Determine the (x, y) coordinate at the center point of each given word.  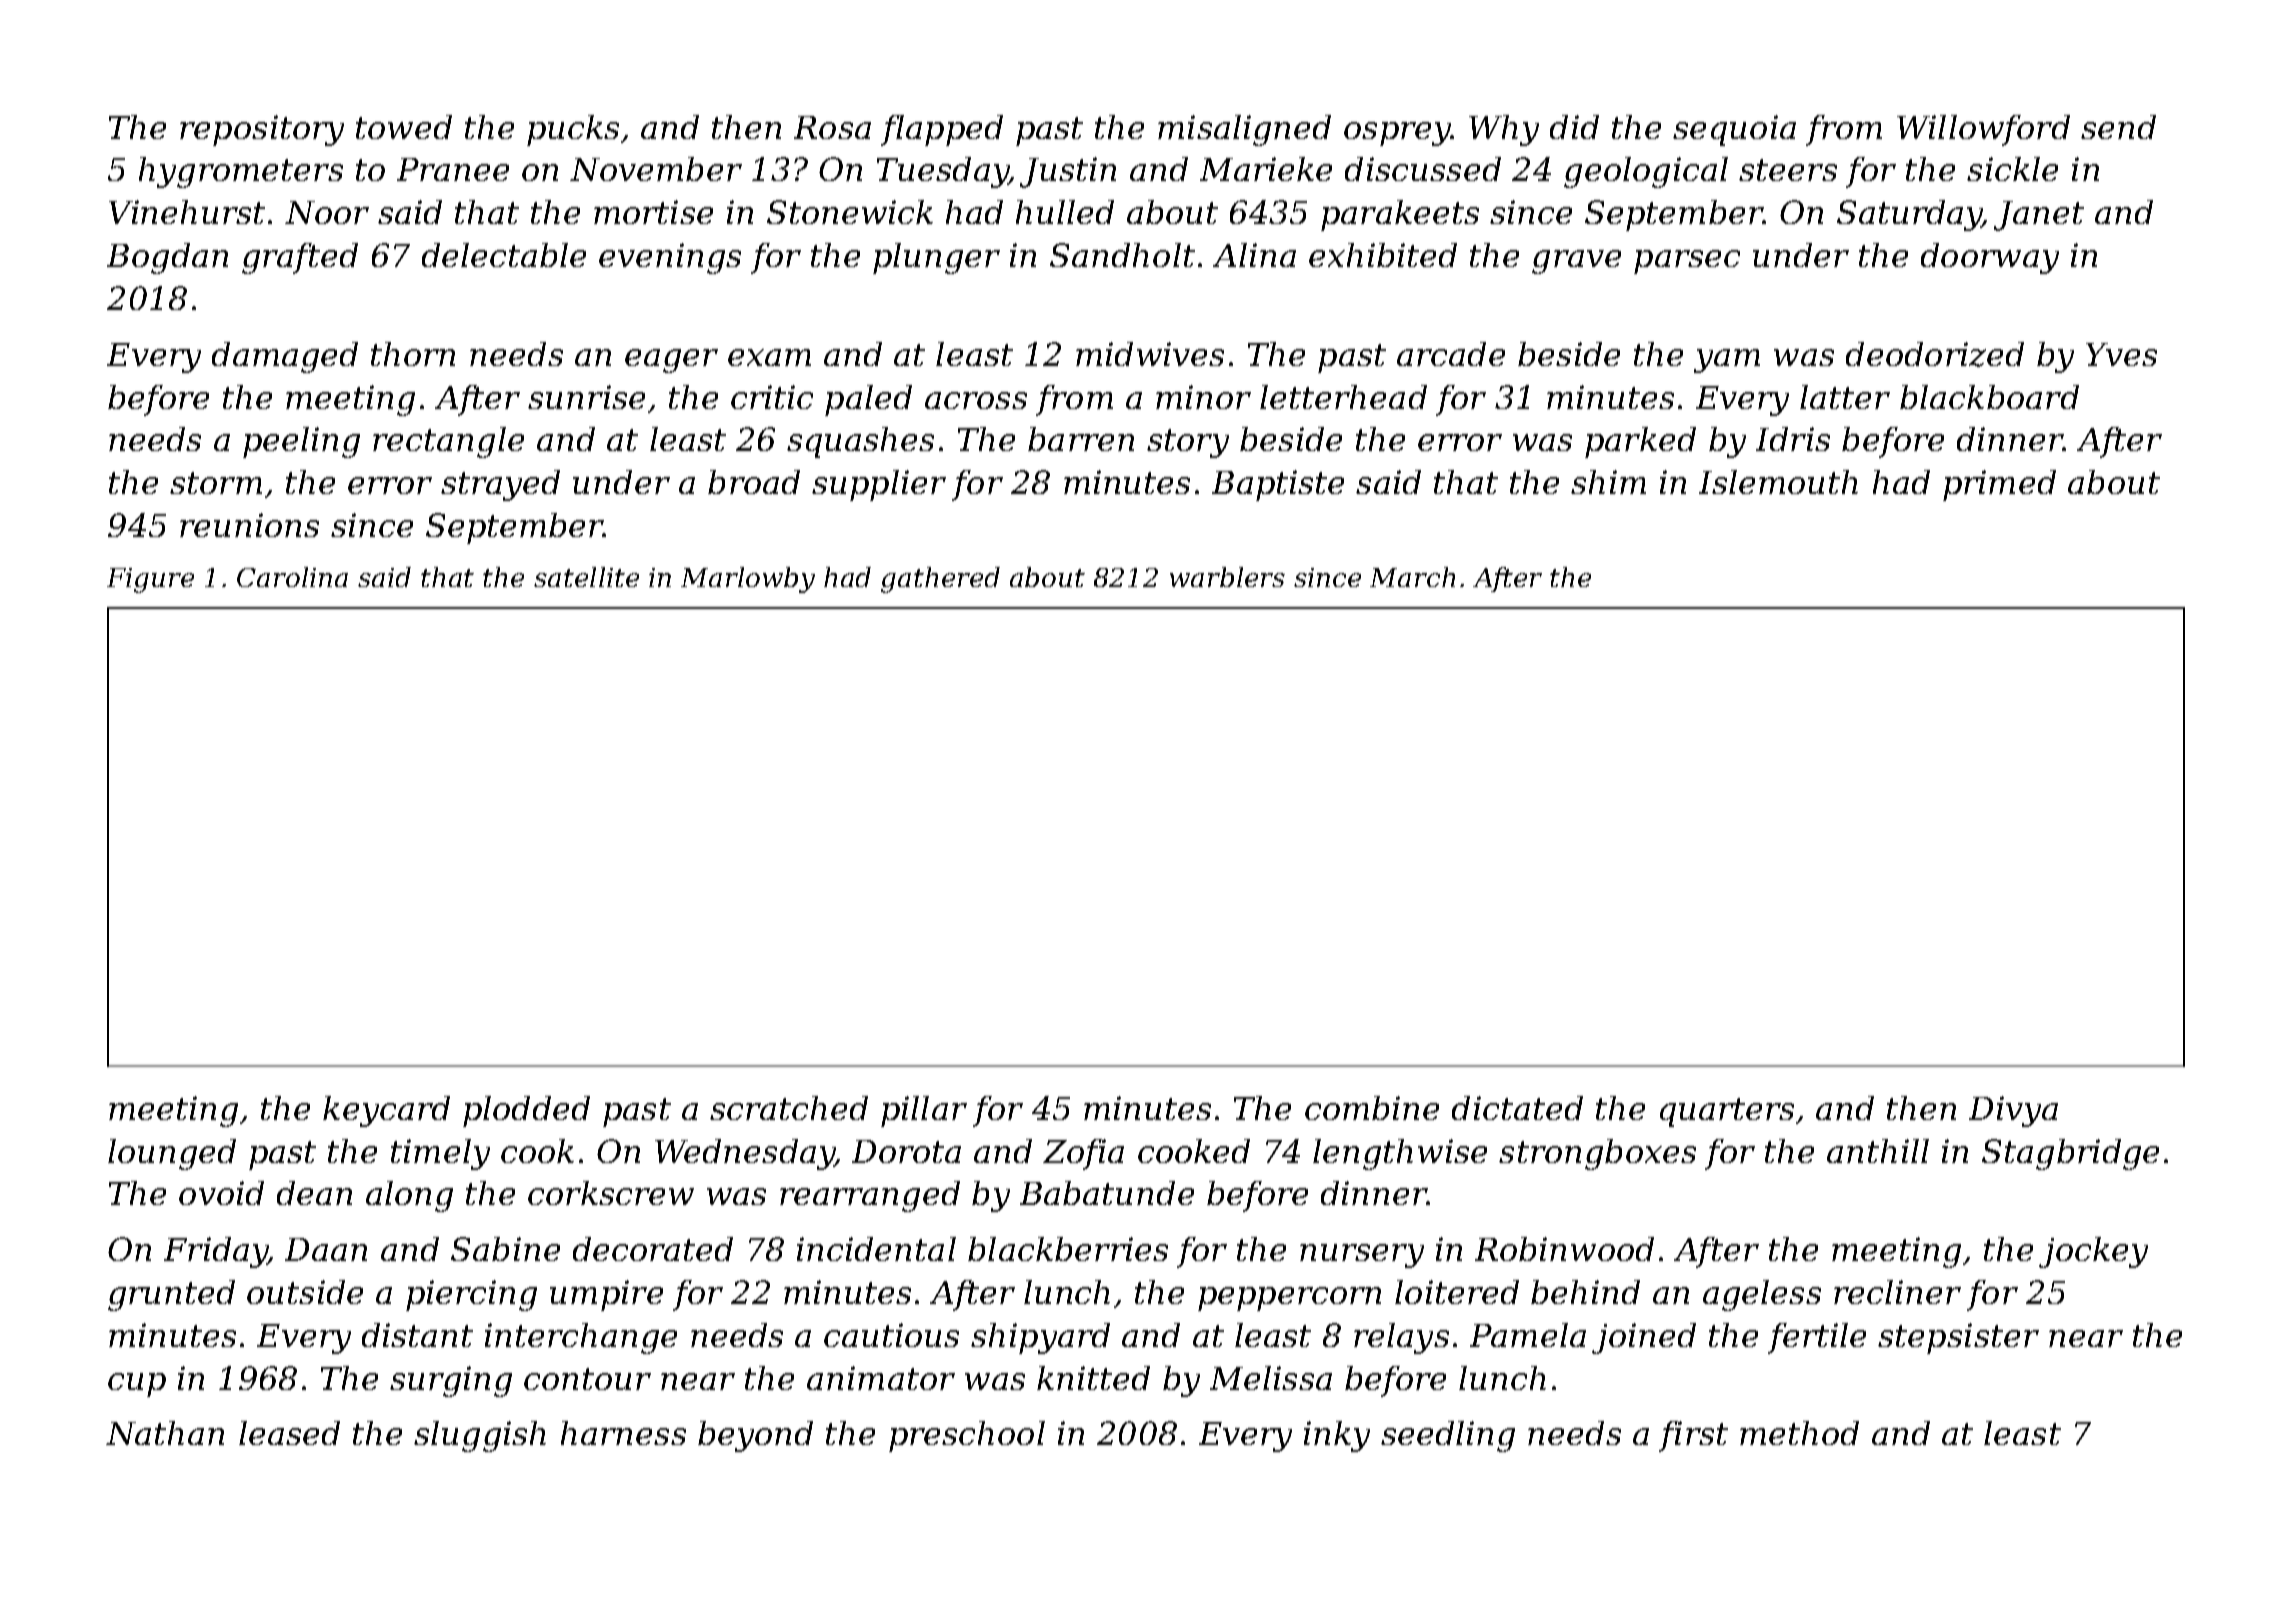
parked (1640, 442)
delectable (504, 255)
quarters (1727, 1112)
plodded (526, 1111)
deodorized (1935, 354)
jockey (2093, 1252)
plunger (936, 258)
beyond (755, 1436)
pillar (924, 1111)
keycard (386, 1111)
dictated (1517, 1108)
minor (1203, 397)
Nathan (165, 1433)
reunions (249, 525)
